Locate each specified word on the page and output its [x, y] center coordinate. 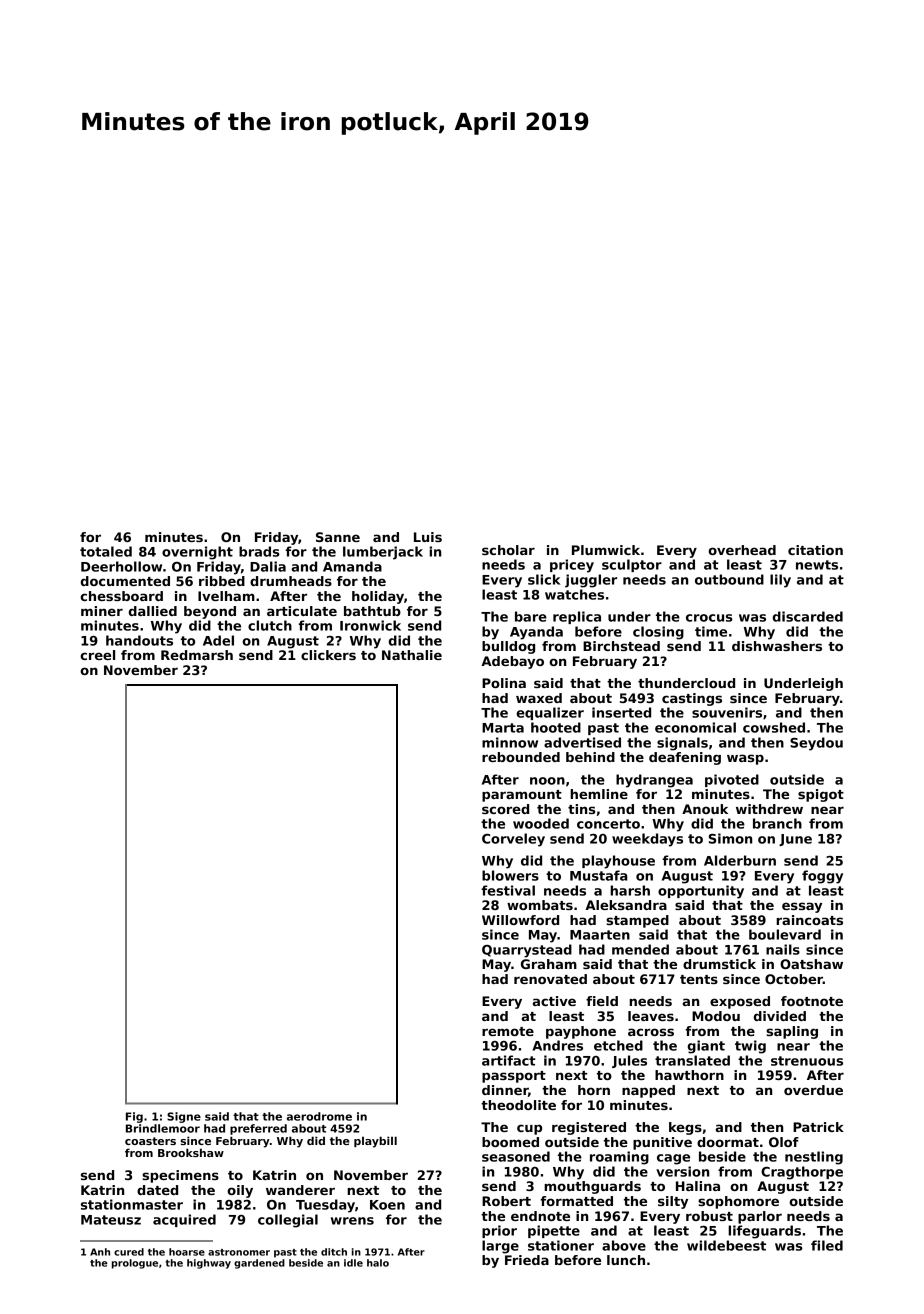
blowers [510, 875]
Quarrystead [527, 951]
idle [353, 1263]
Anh [100, 1252]
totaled [106, 551]
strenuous [807, 1061]
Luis [428, 537]
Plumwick [606, 550]
